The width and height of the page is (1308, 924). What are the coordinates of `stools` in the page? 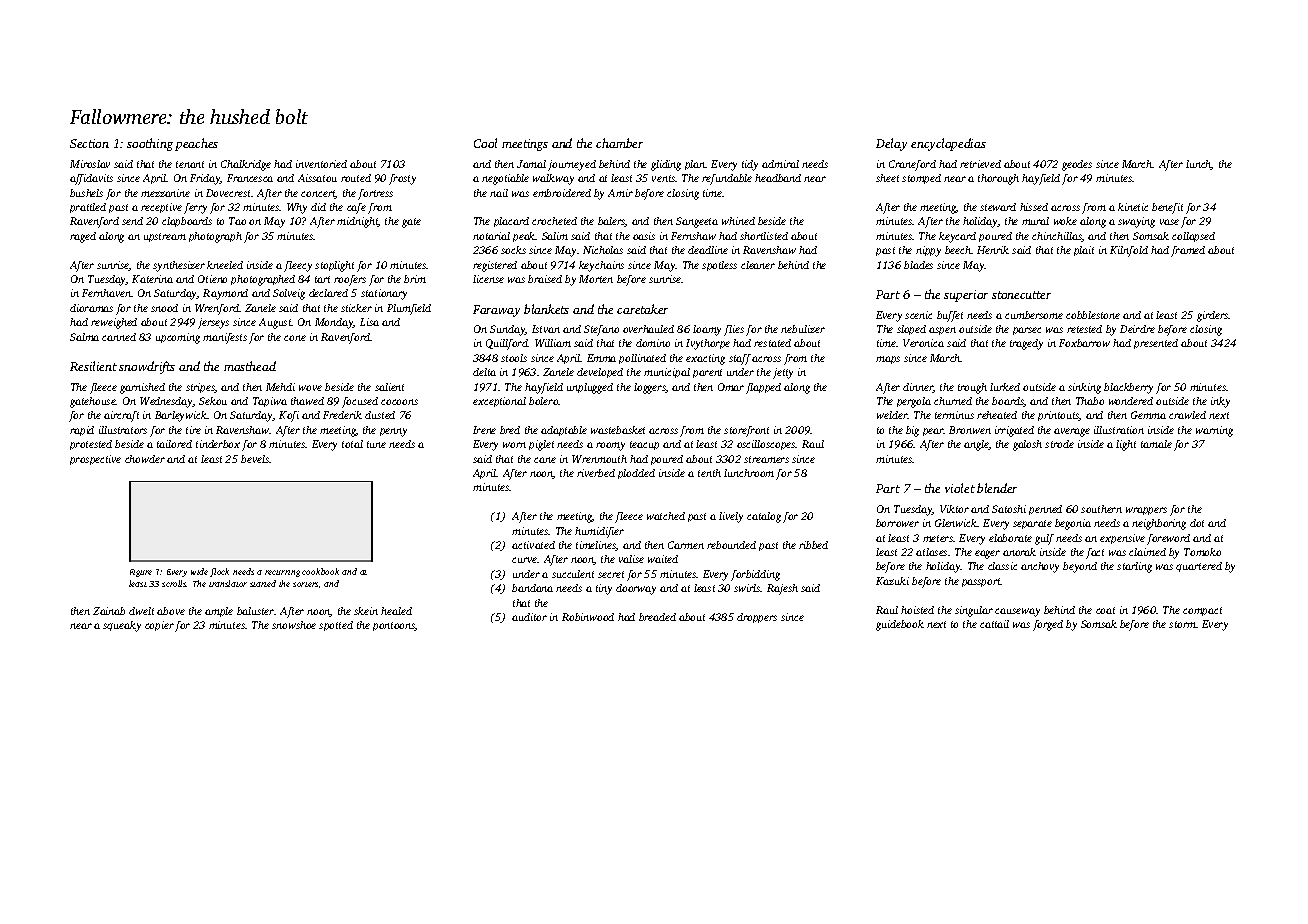 It's located at (514, 358).
